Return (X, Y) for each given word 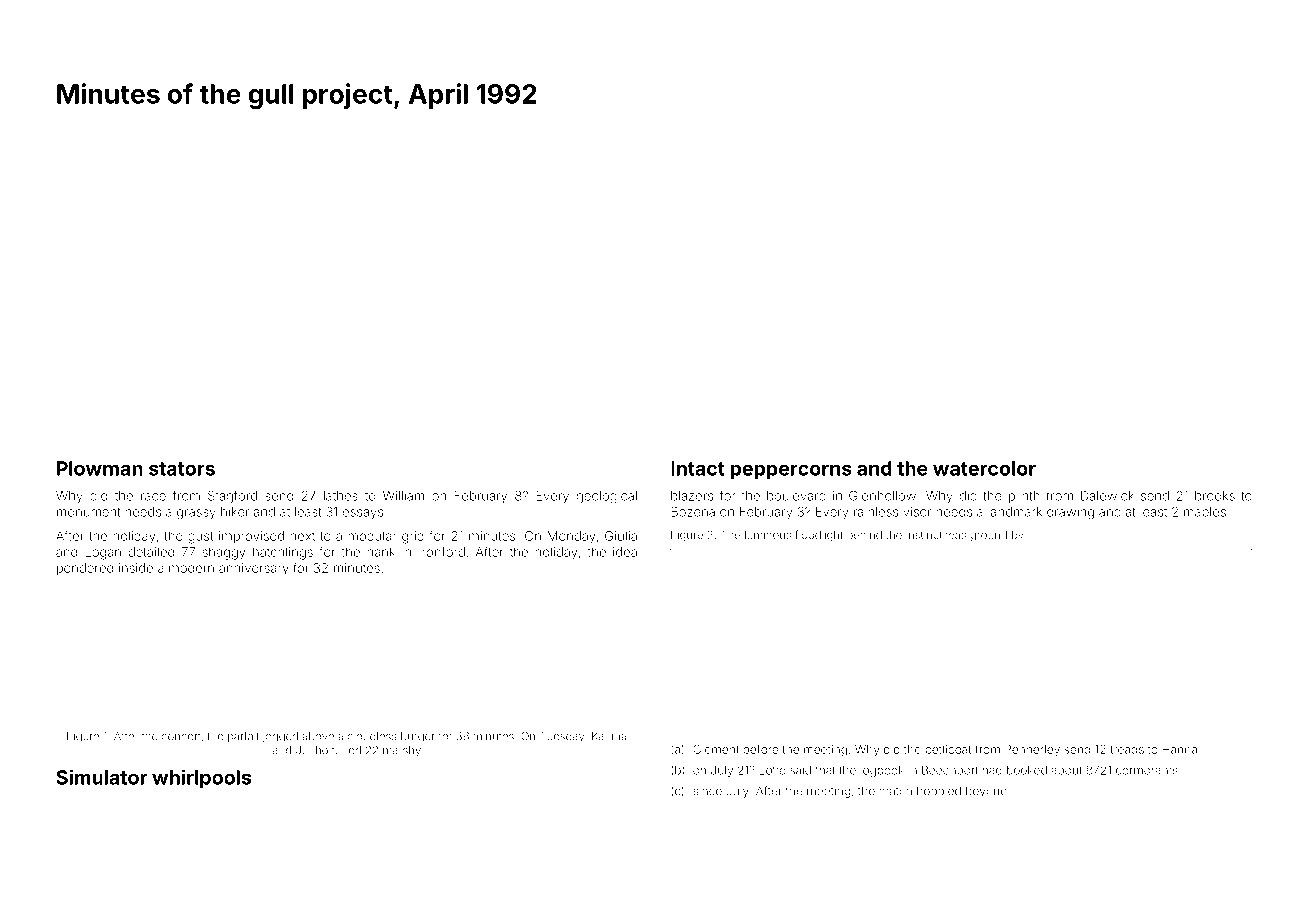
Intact (698, 468)
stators (182, 469)
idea (625, 552)
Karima (609, 736)
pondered (85, 569)
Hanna (1180, 749)
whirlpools (201, 779)
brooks (1215, 496)
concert (181, 737)
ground (988, 536)
